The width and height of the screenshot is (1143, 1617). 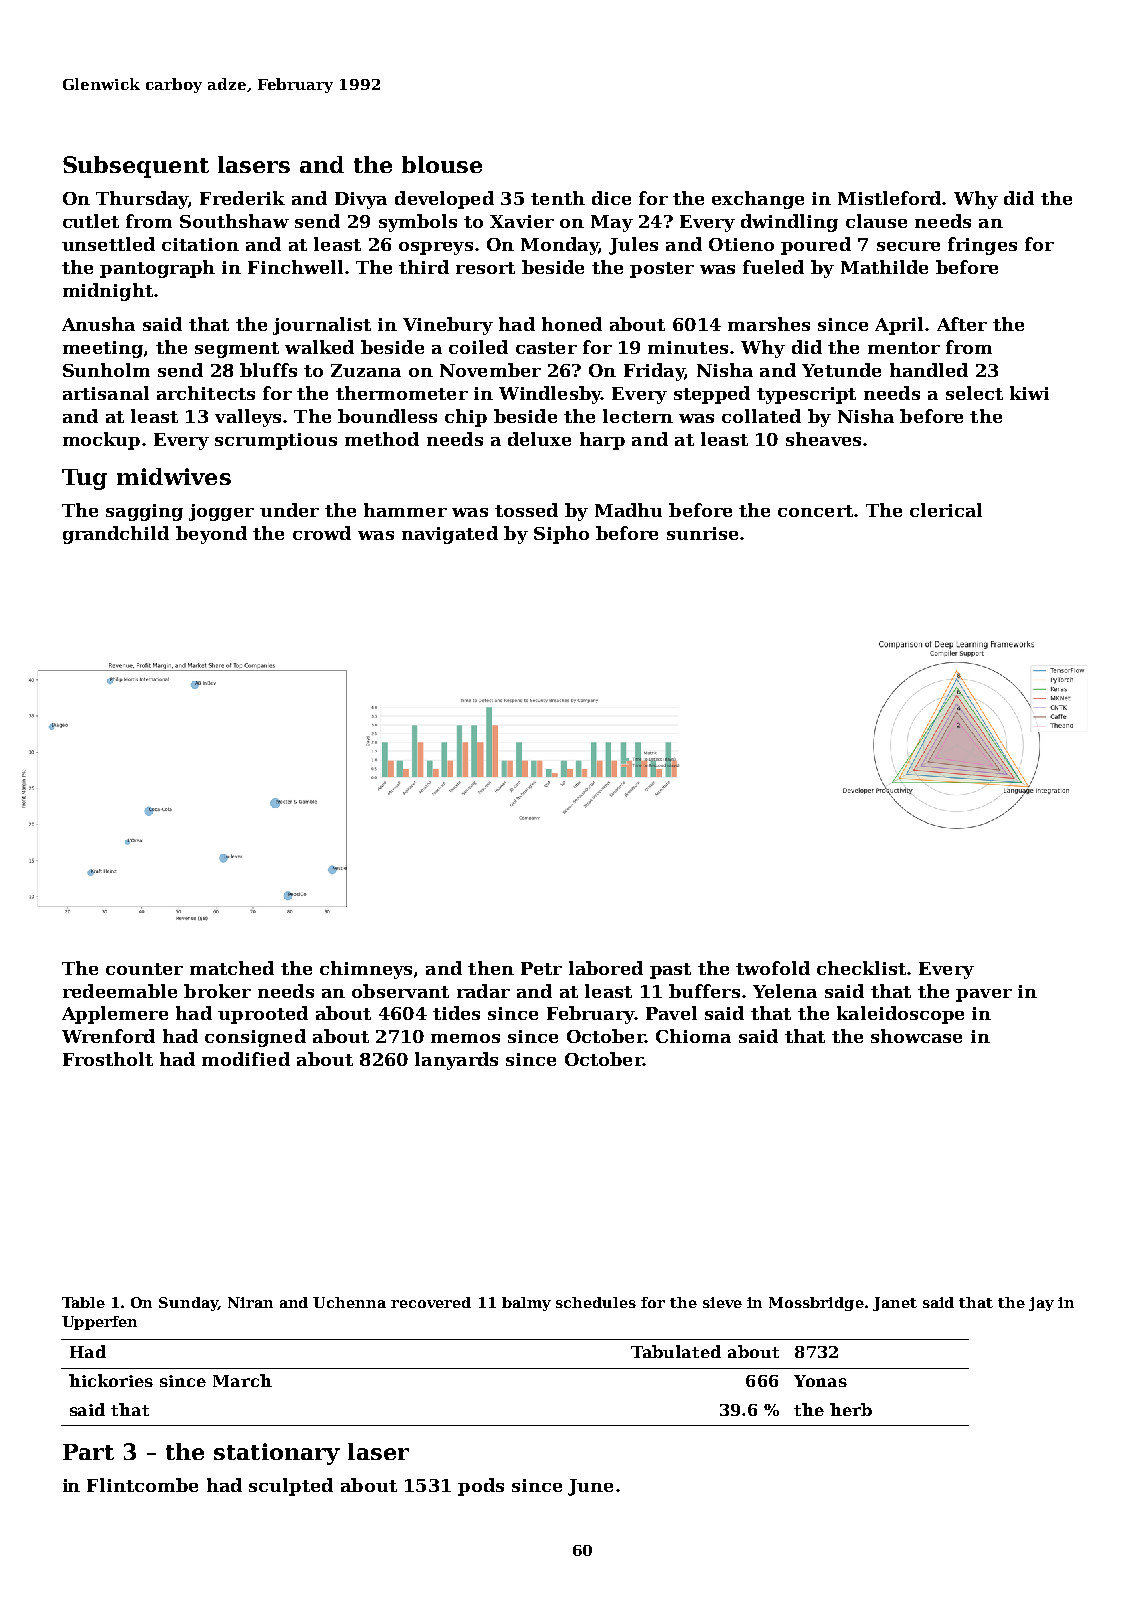 What do you see at coordinates (322, 533) in the screenshot?
I see `crowd` at bounding box center [322, 533].
